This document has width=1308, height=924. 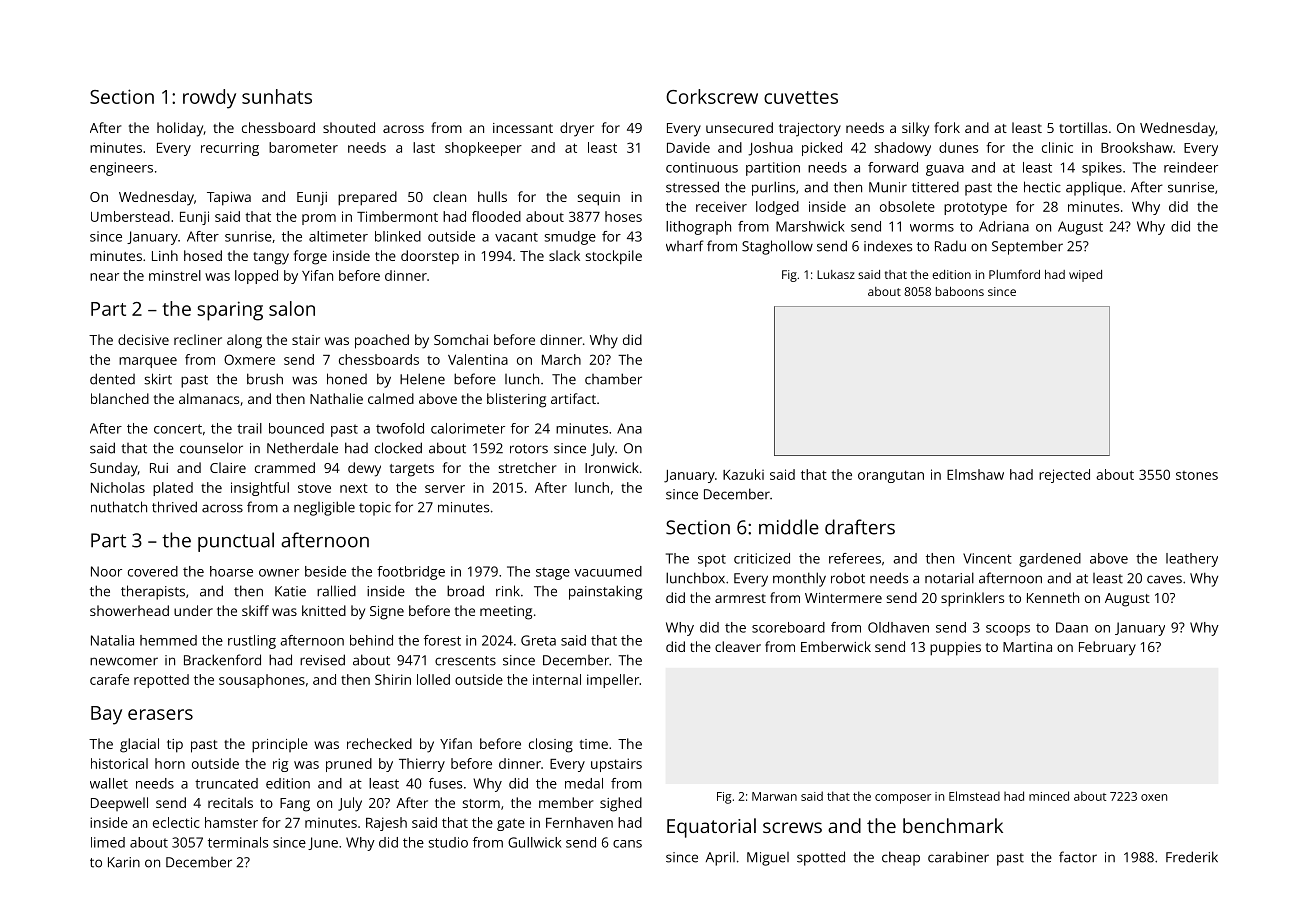 I want to click on wharf, so click(x=685, y=246).
